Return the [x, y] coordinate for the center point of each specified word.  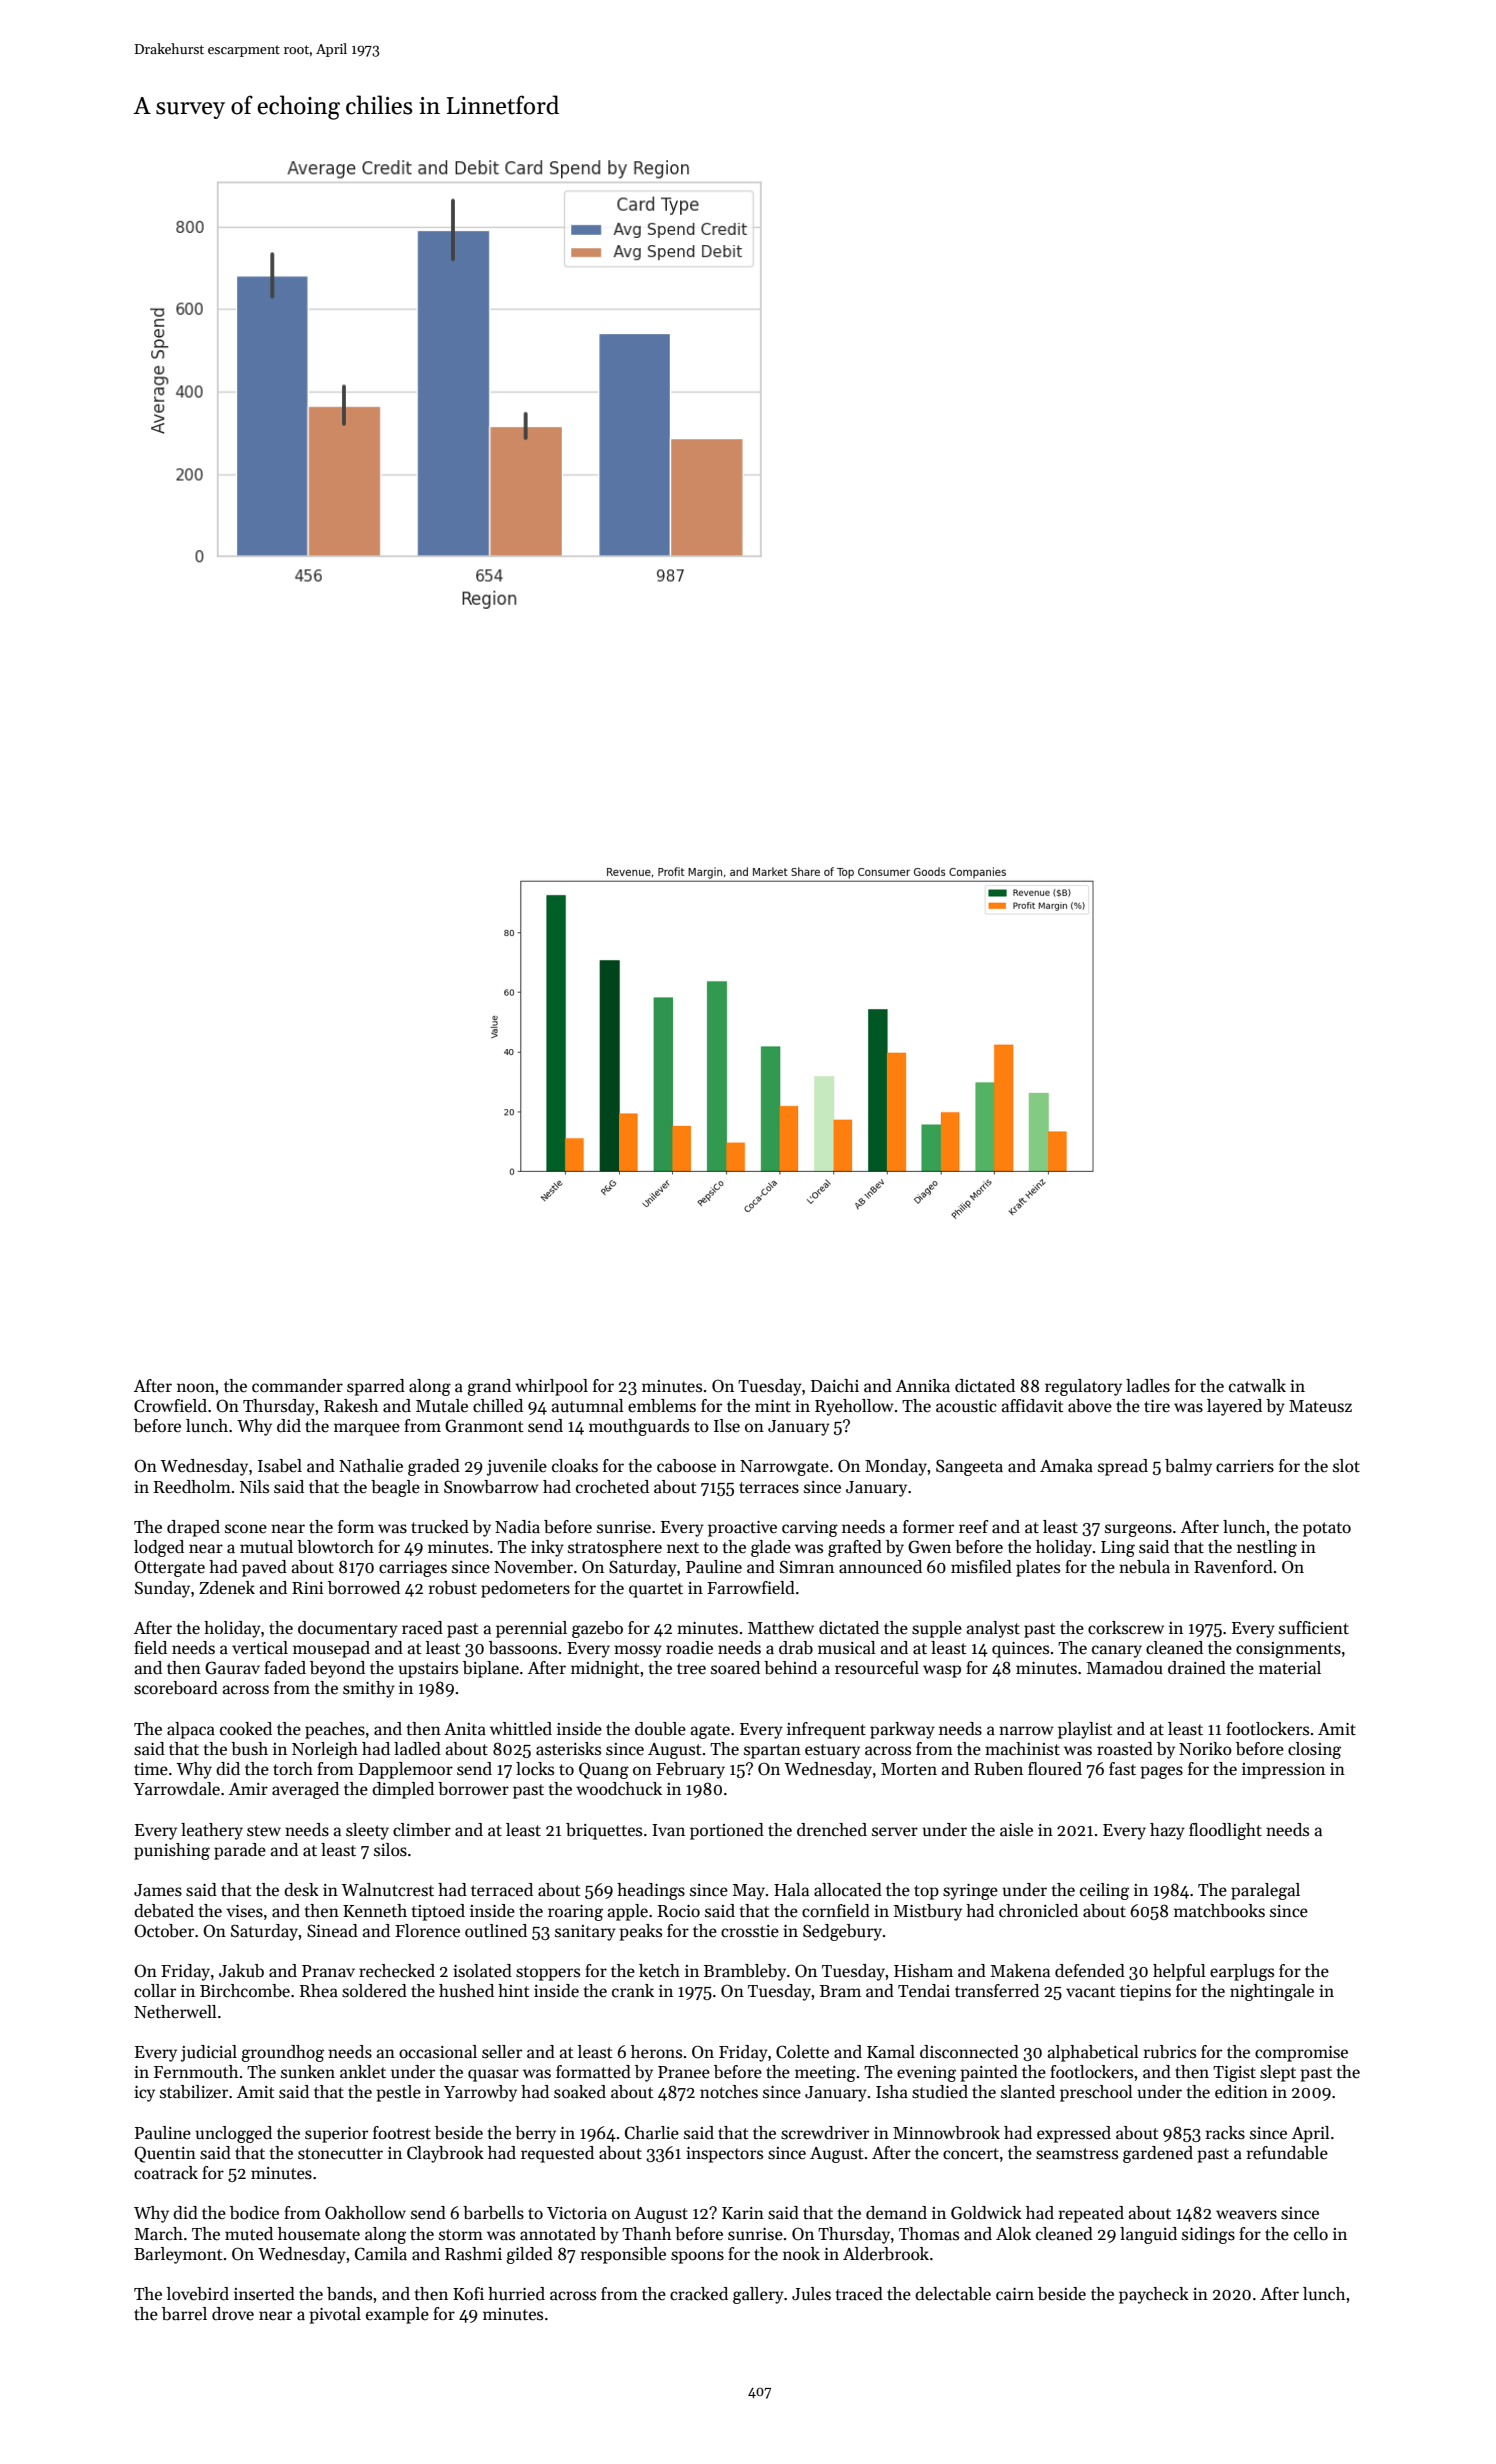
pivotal [335, 2315]
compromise [1301, 2054]
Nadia [517, 1527]
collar [155, 1991]
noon [196, 1387]
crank [633, 1991]
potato [1327, 1529]
